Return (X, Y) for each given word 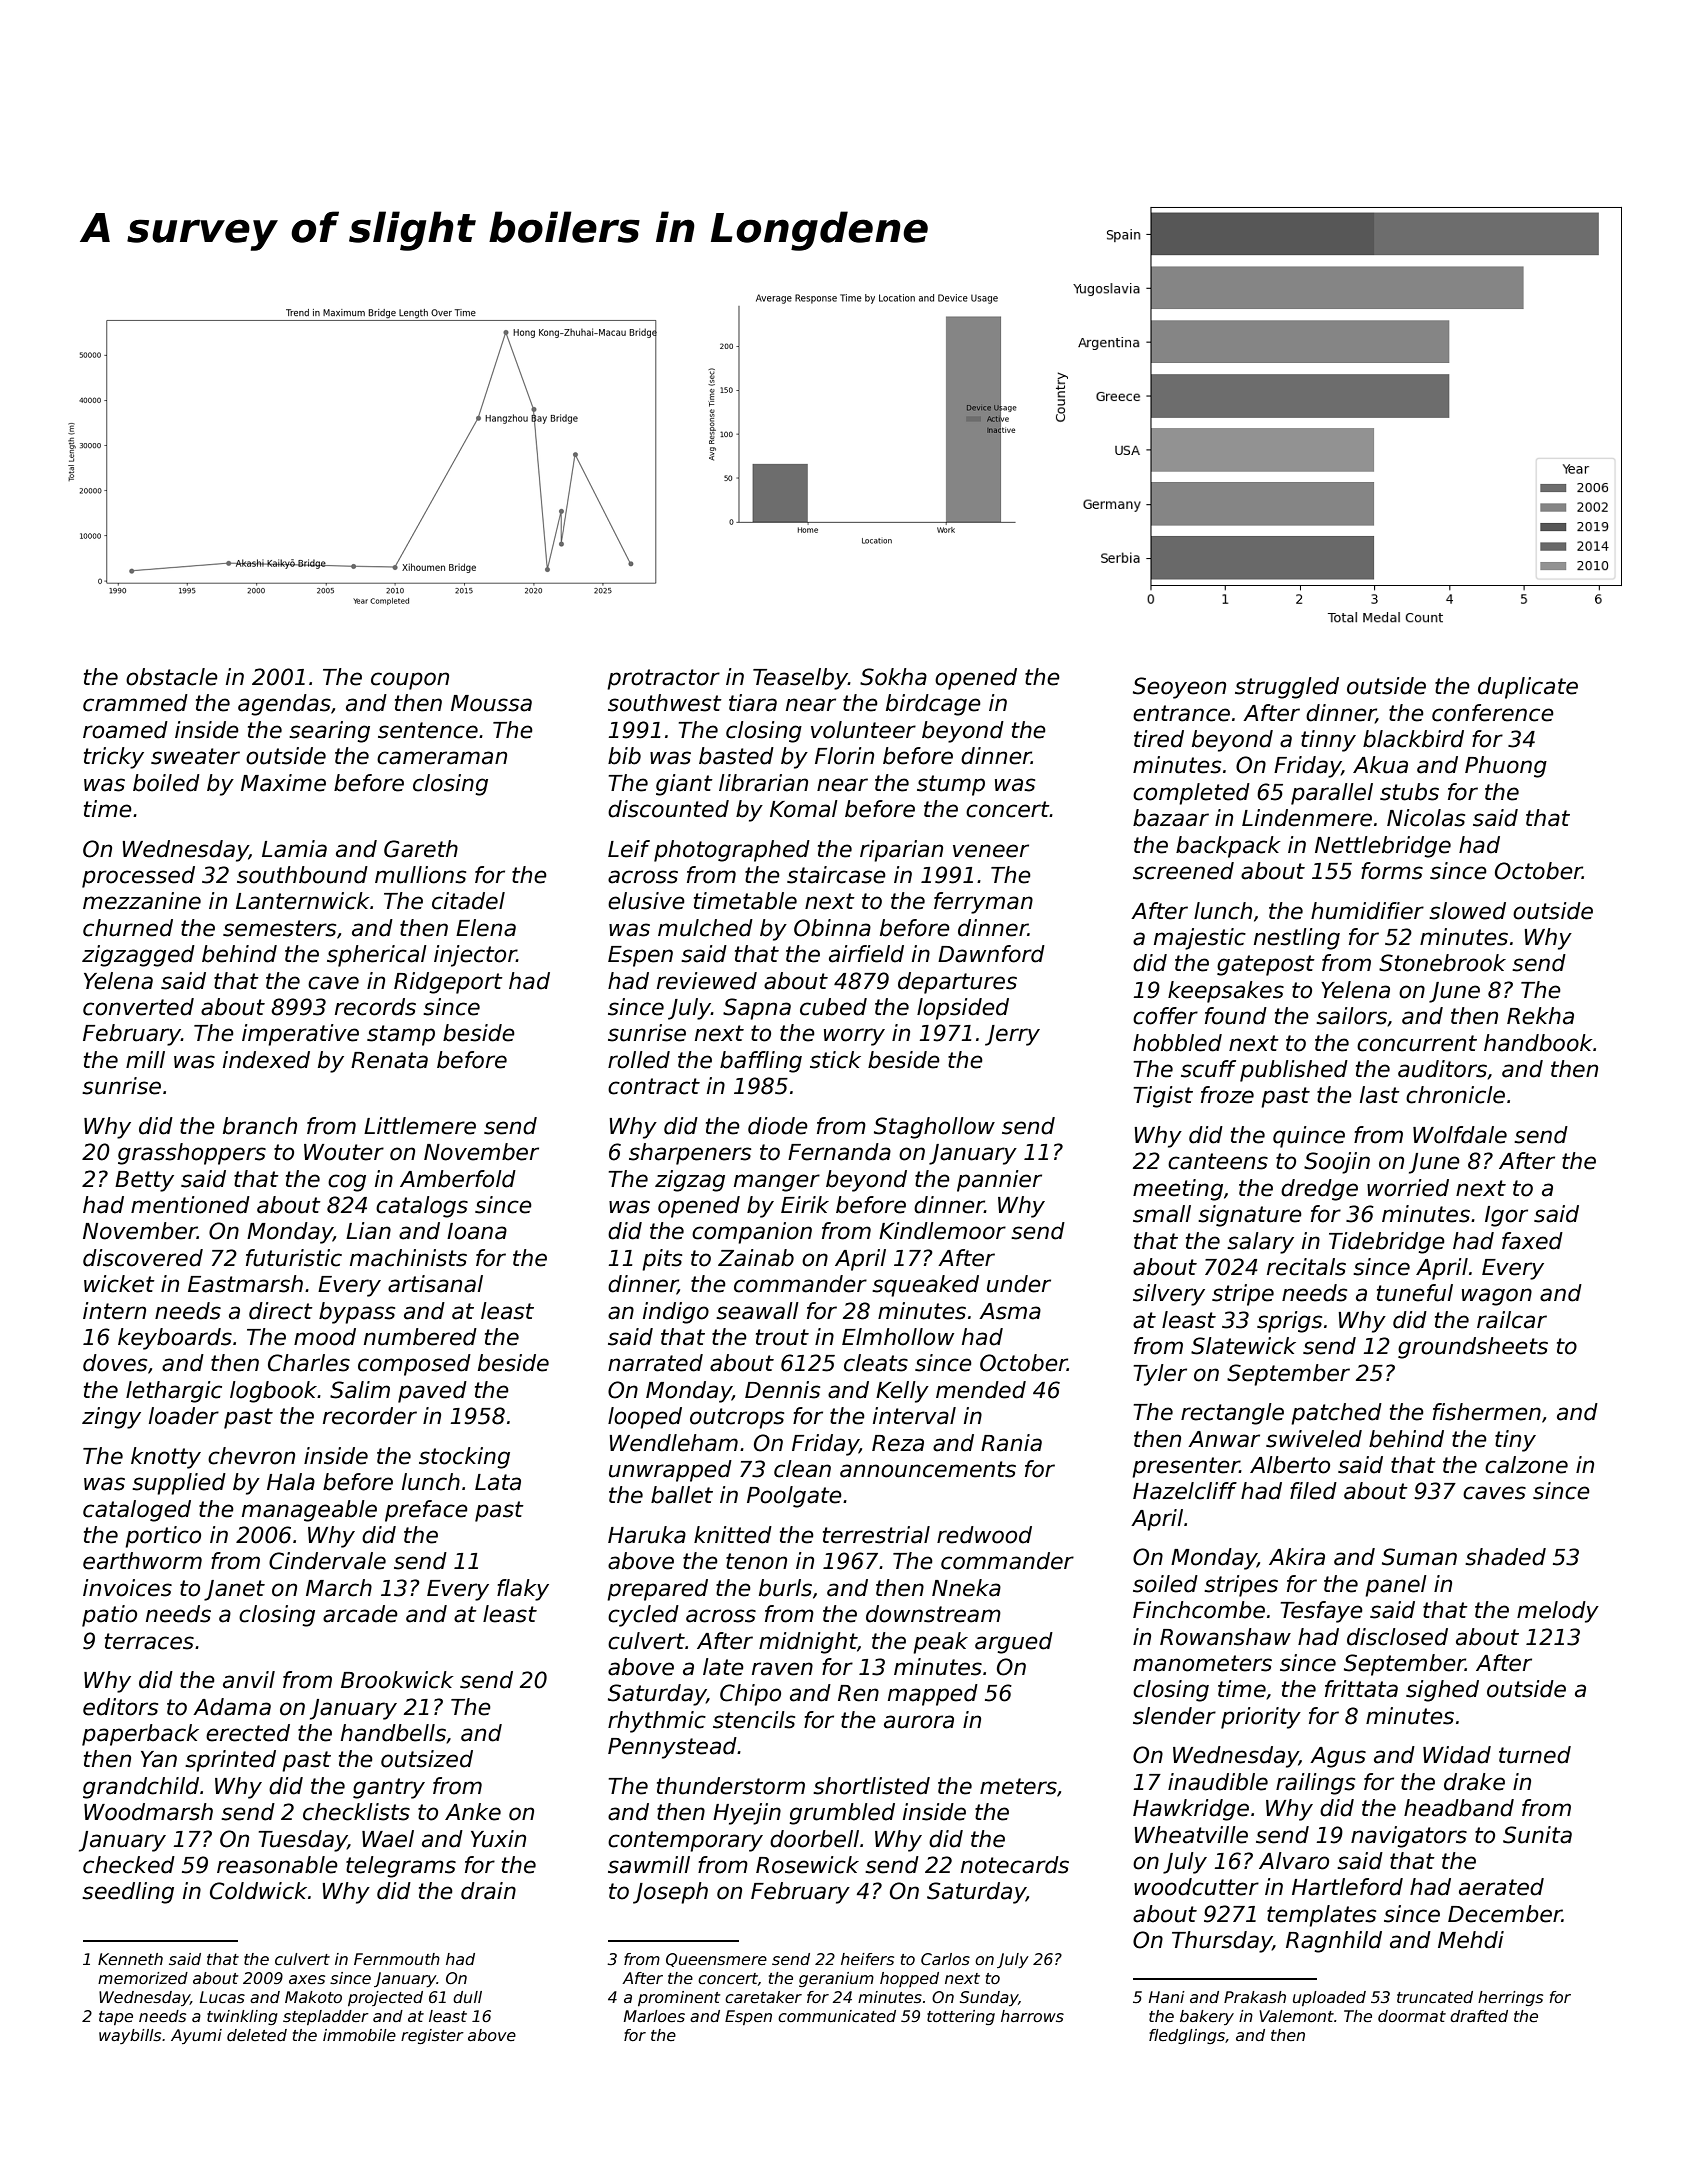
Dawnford (991, 954)
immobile (359, 2035)
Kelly (902, 1392)
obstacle (172, 677)
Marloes (654, 2016)
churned (128, 928)
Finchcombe (1199, 1610)
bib (624, 756)
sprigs (1289, 1322)
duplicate (1528, 688)
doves (115, 1363)
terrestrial (876, 1535)
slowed (1467, 911)
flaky (523, 1590)
